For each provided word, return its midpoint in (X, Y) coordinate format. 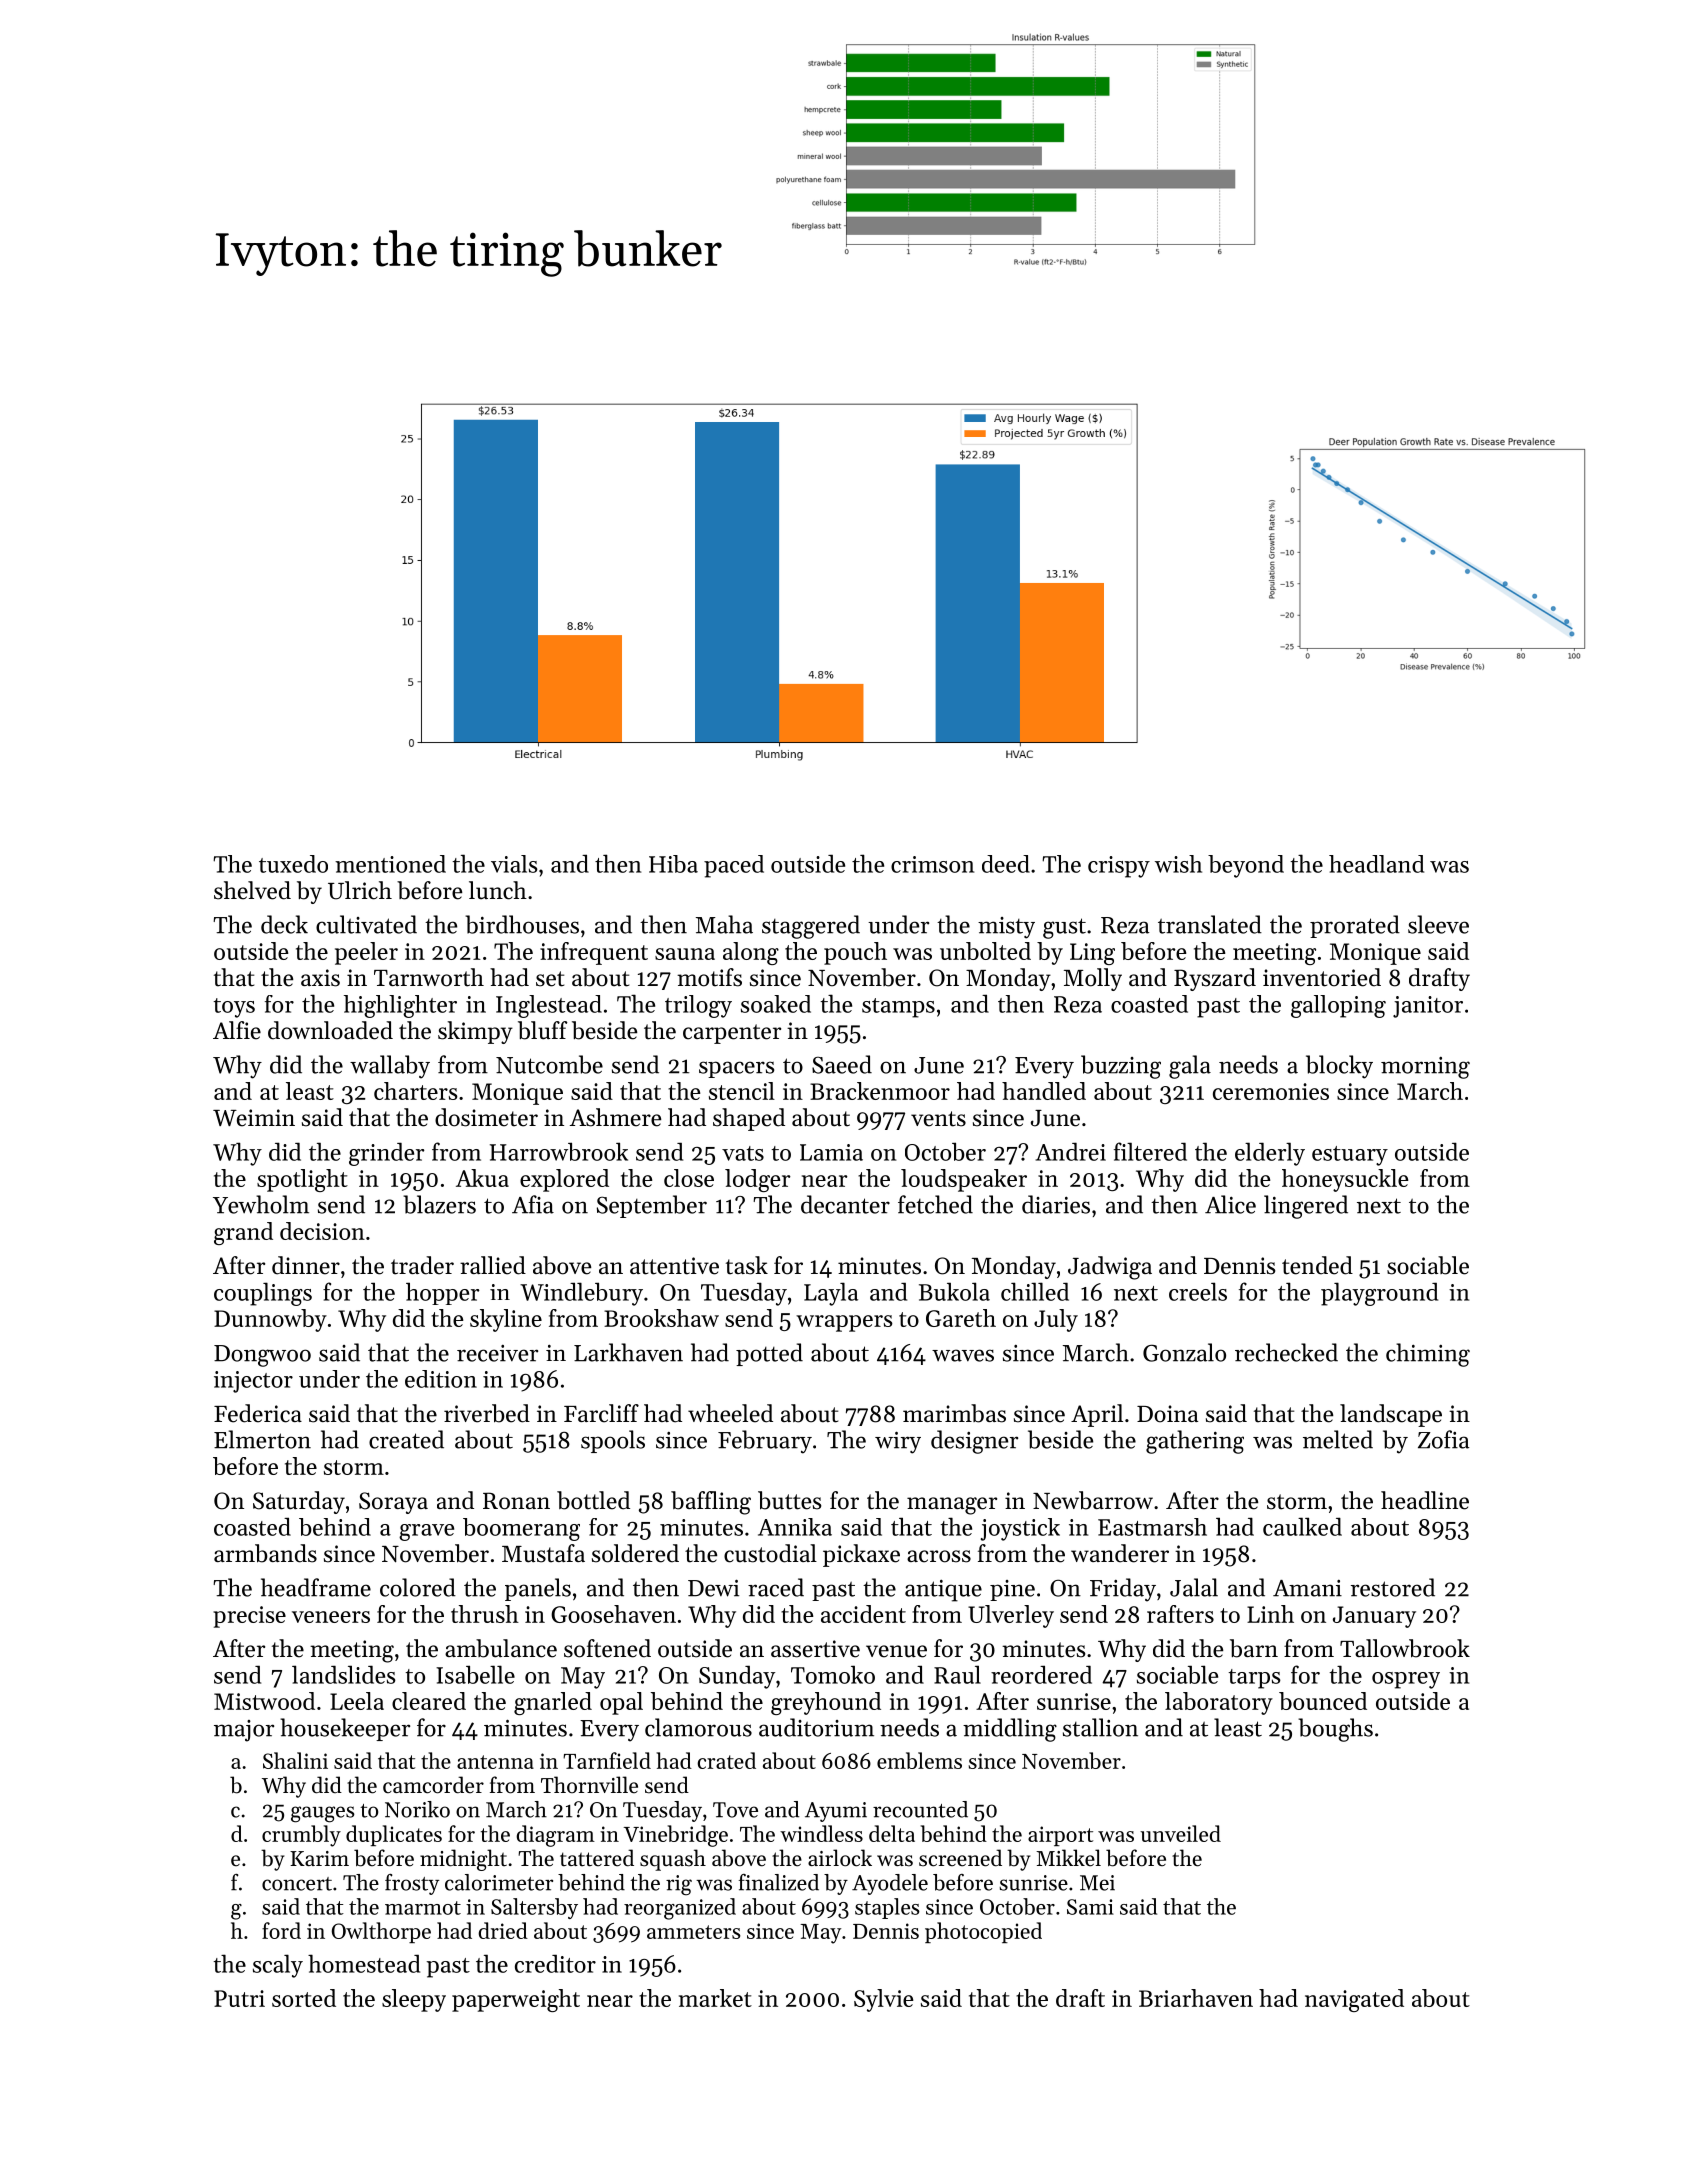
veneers (331, 1617)
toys (234, 1008)
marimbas (954, 1413)
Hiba (673, 864)
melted (1338, 1439)
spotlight (302, 1180)
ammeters (693, 1932)
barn (1254, 1648)
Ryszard (1215, 979)
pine (1012, 1590)
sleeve (1438, 924)
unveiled (1180, 1833)
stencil (742, 1091)
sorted (304, 1998)
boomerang (521, 1529)
